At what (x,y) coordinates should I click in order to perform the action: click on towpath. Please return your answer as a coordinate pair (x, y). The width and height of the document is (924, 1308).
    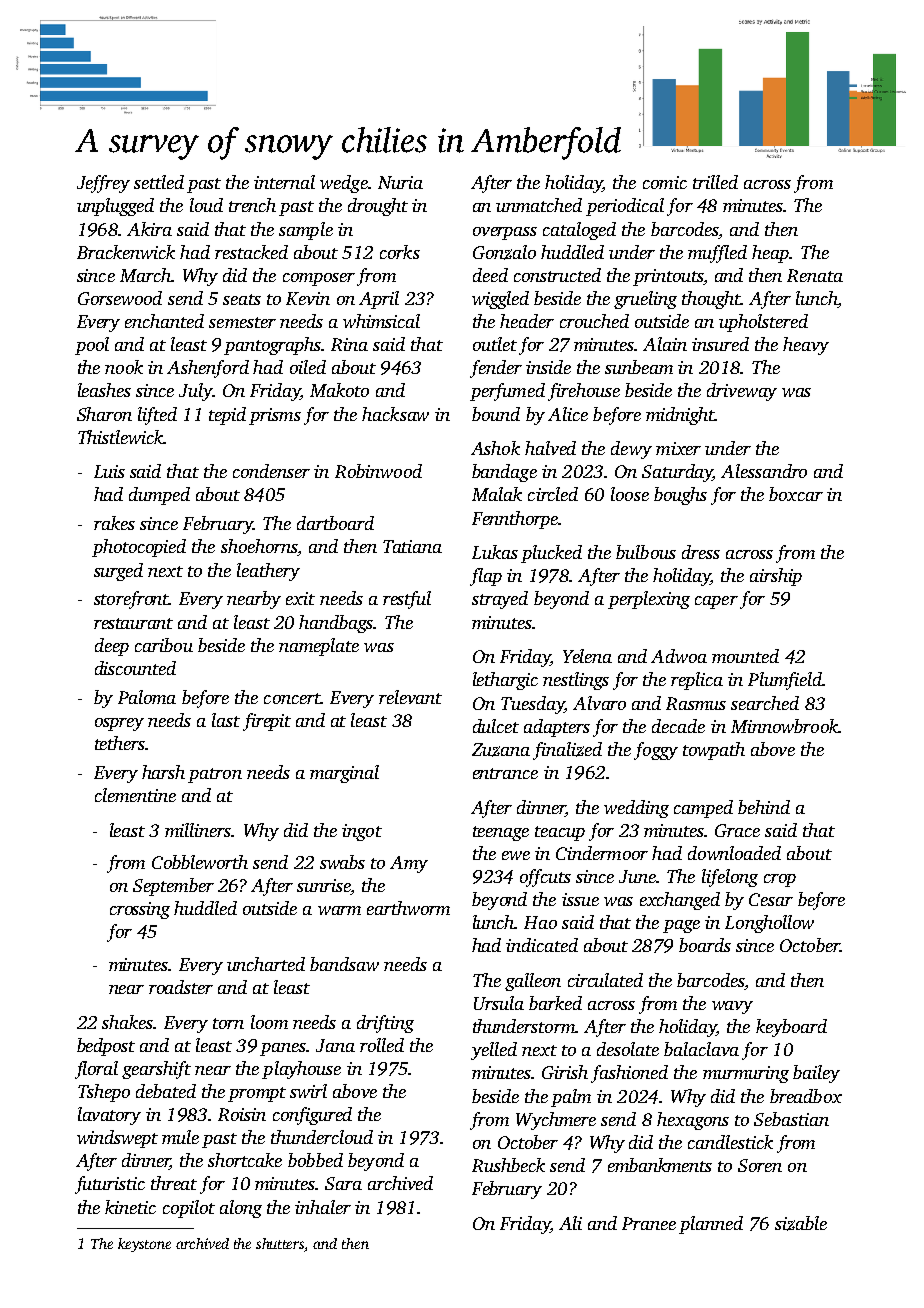
    Looking at the image, I should click on (714, 751).
